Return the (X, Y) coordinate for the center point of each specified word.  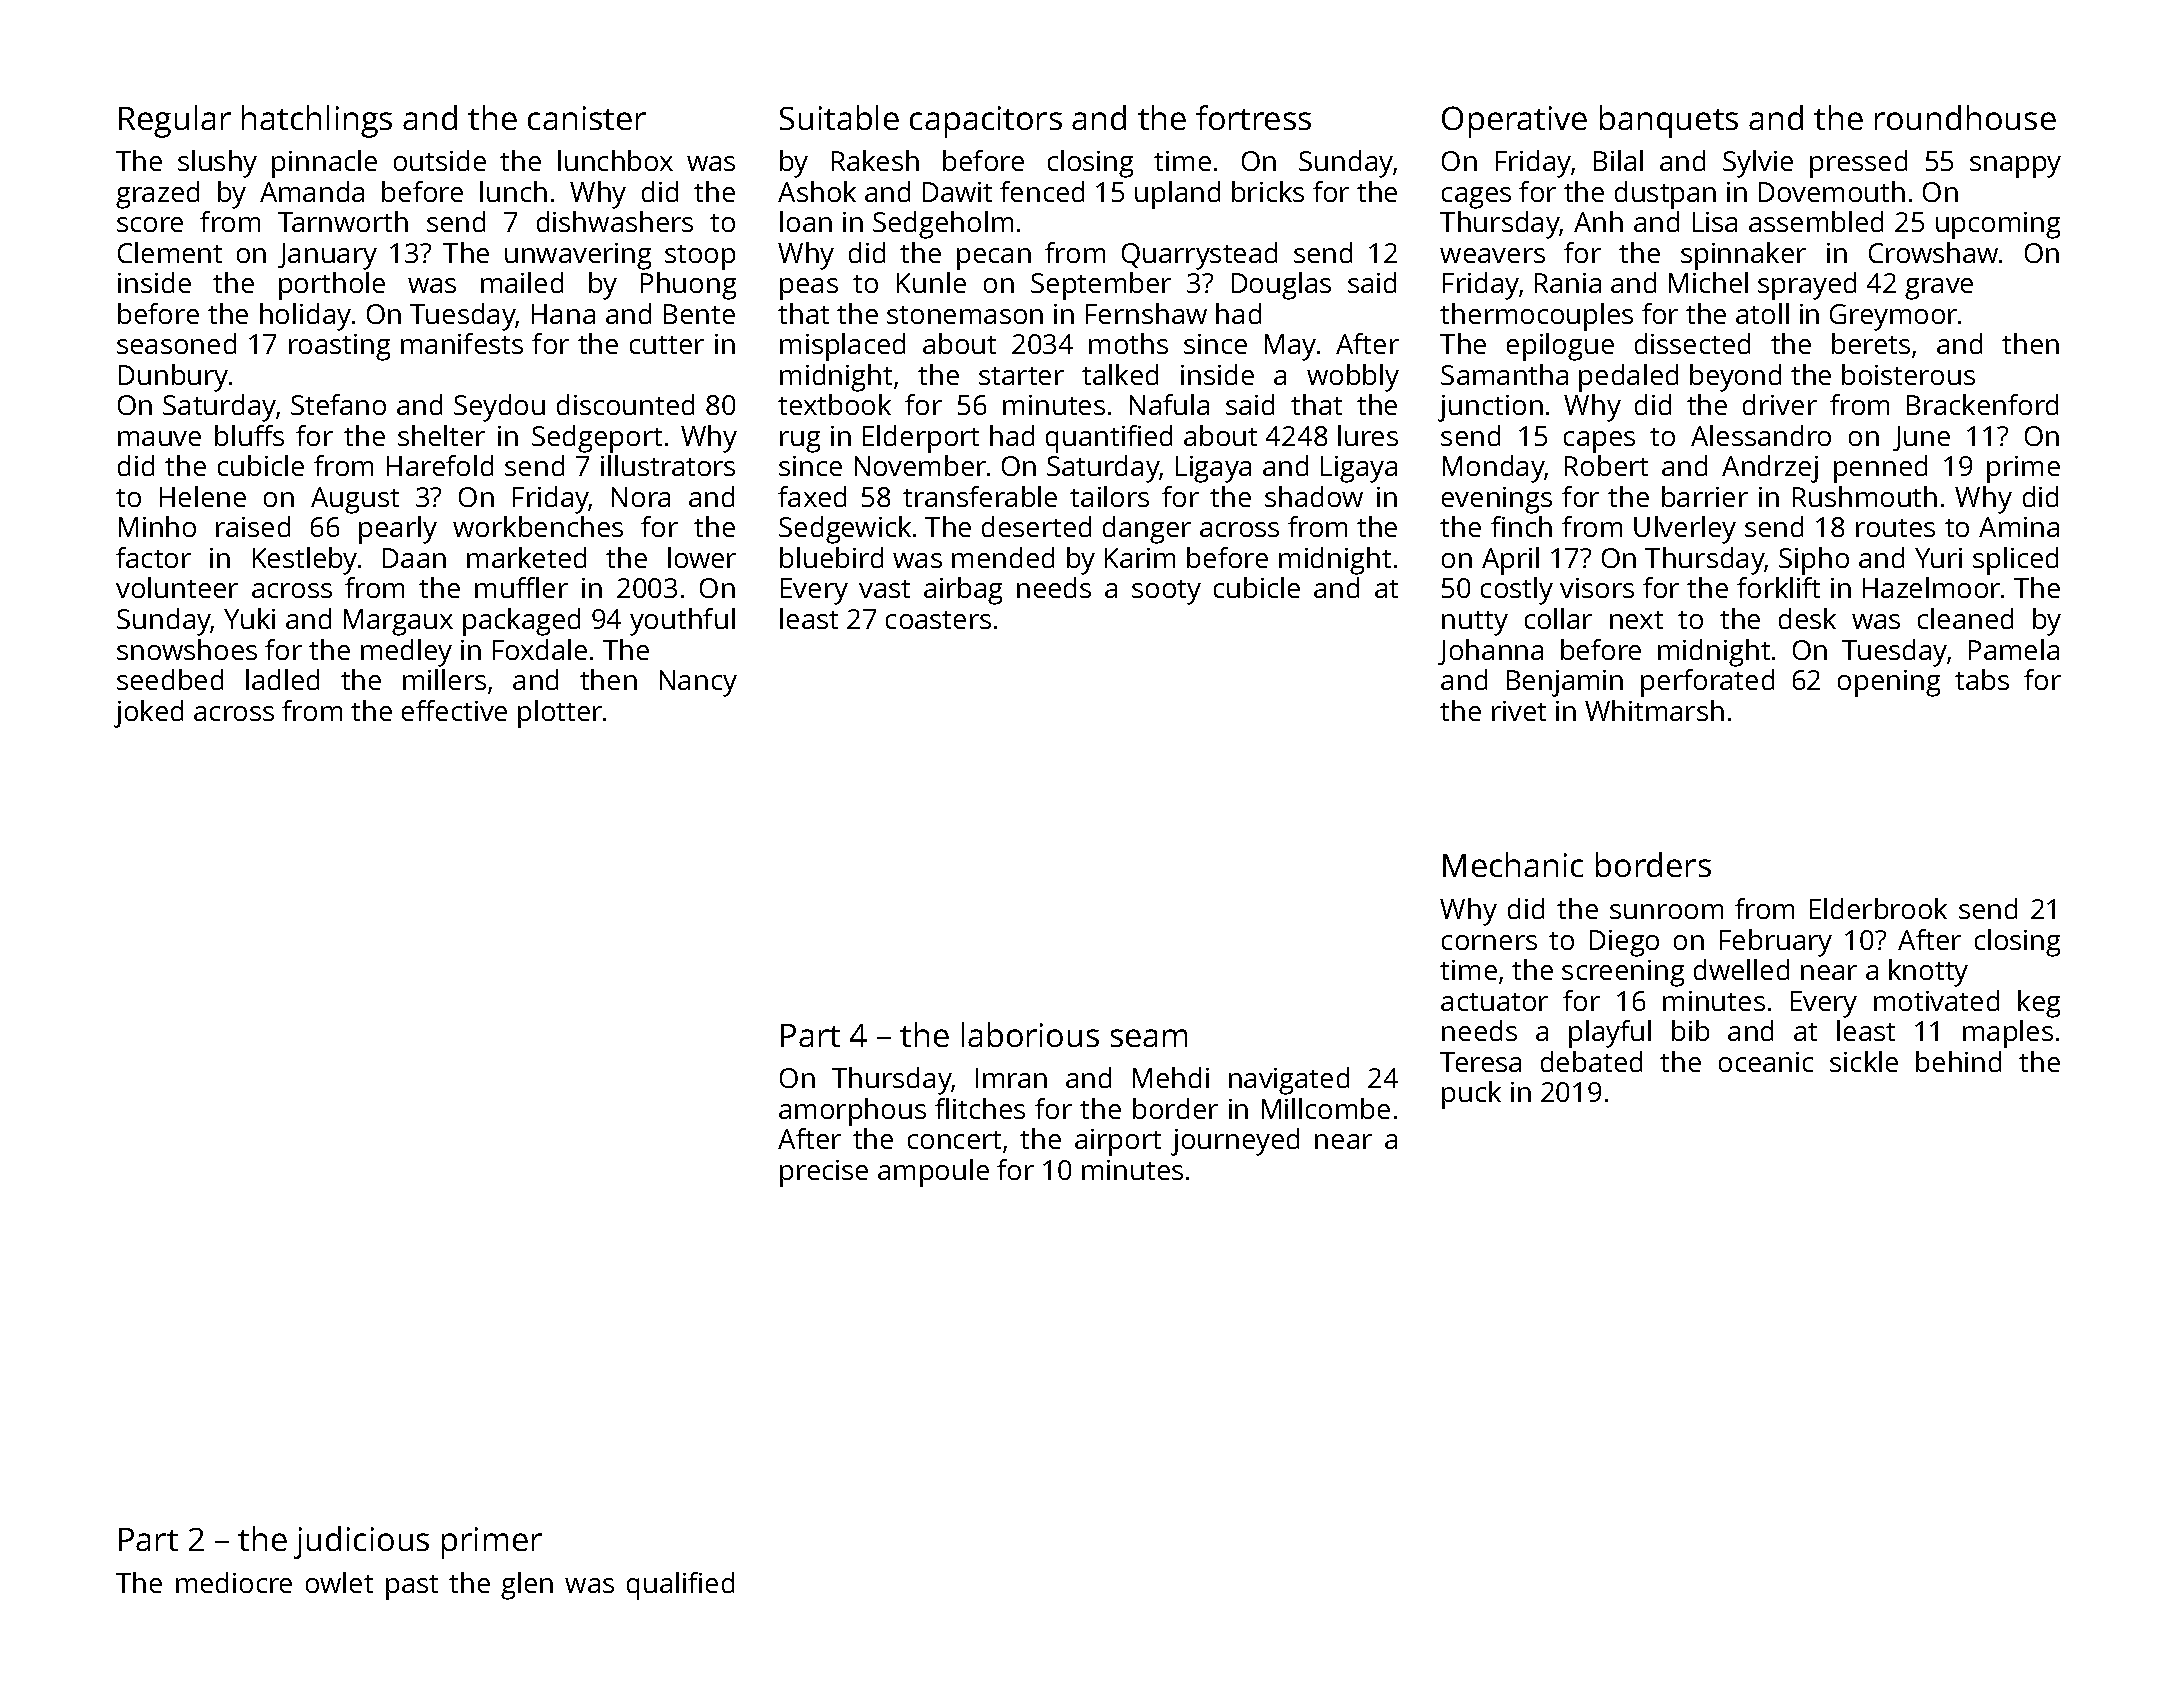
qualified (680, 1586)
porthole (332, 286)
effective (454, 710)
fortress (1253, 117)
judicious (361, 1542)
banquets (1669, 121)
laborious (1030, 1034)
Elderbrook (1878, 908)
